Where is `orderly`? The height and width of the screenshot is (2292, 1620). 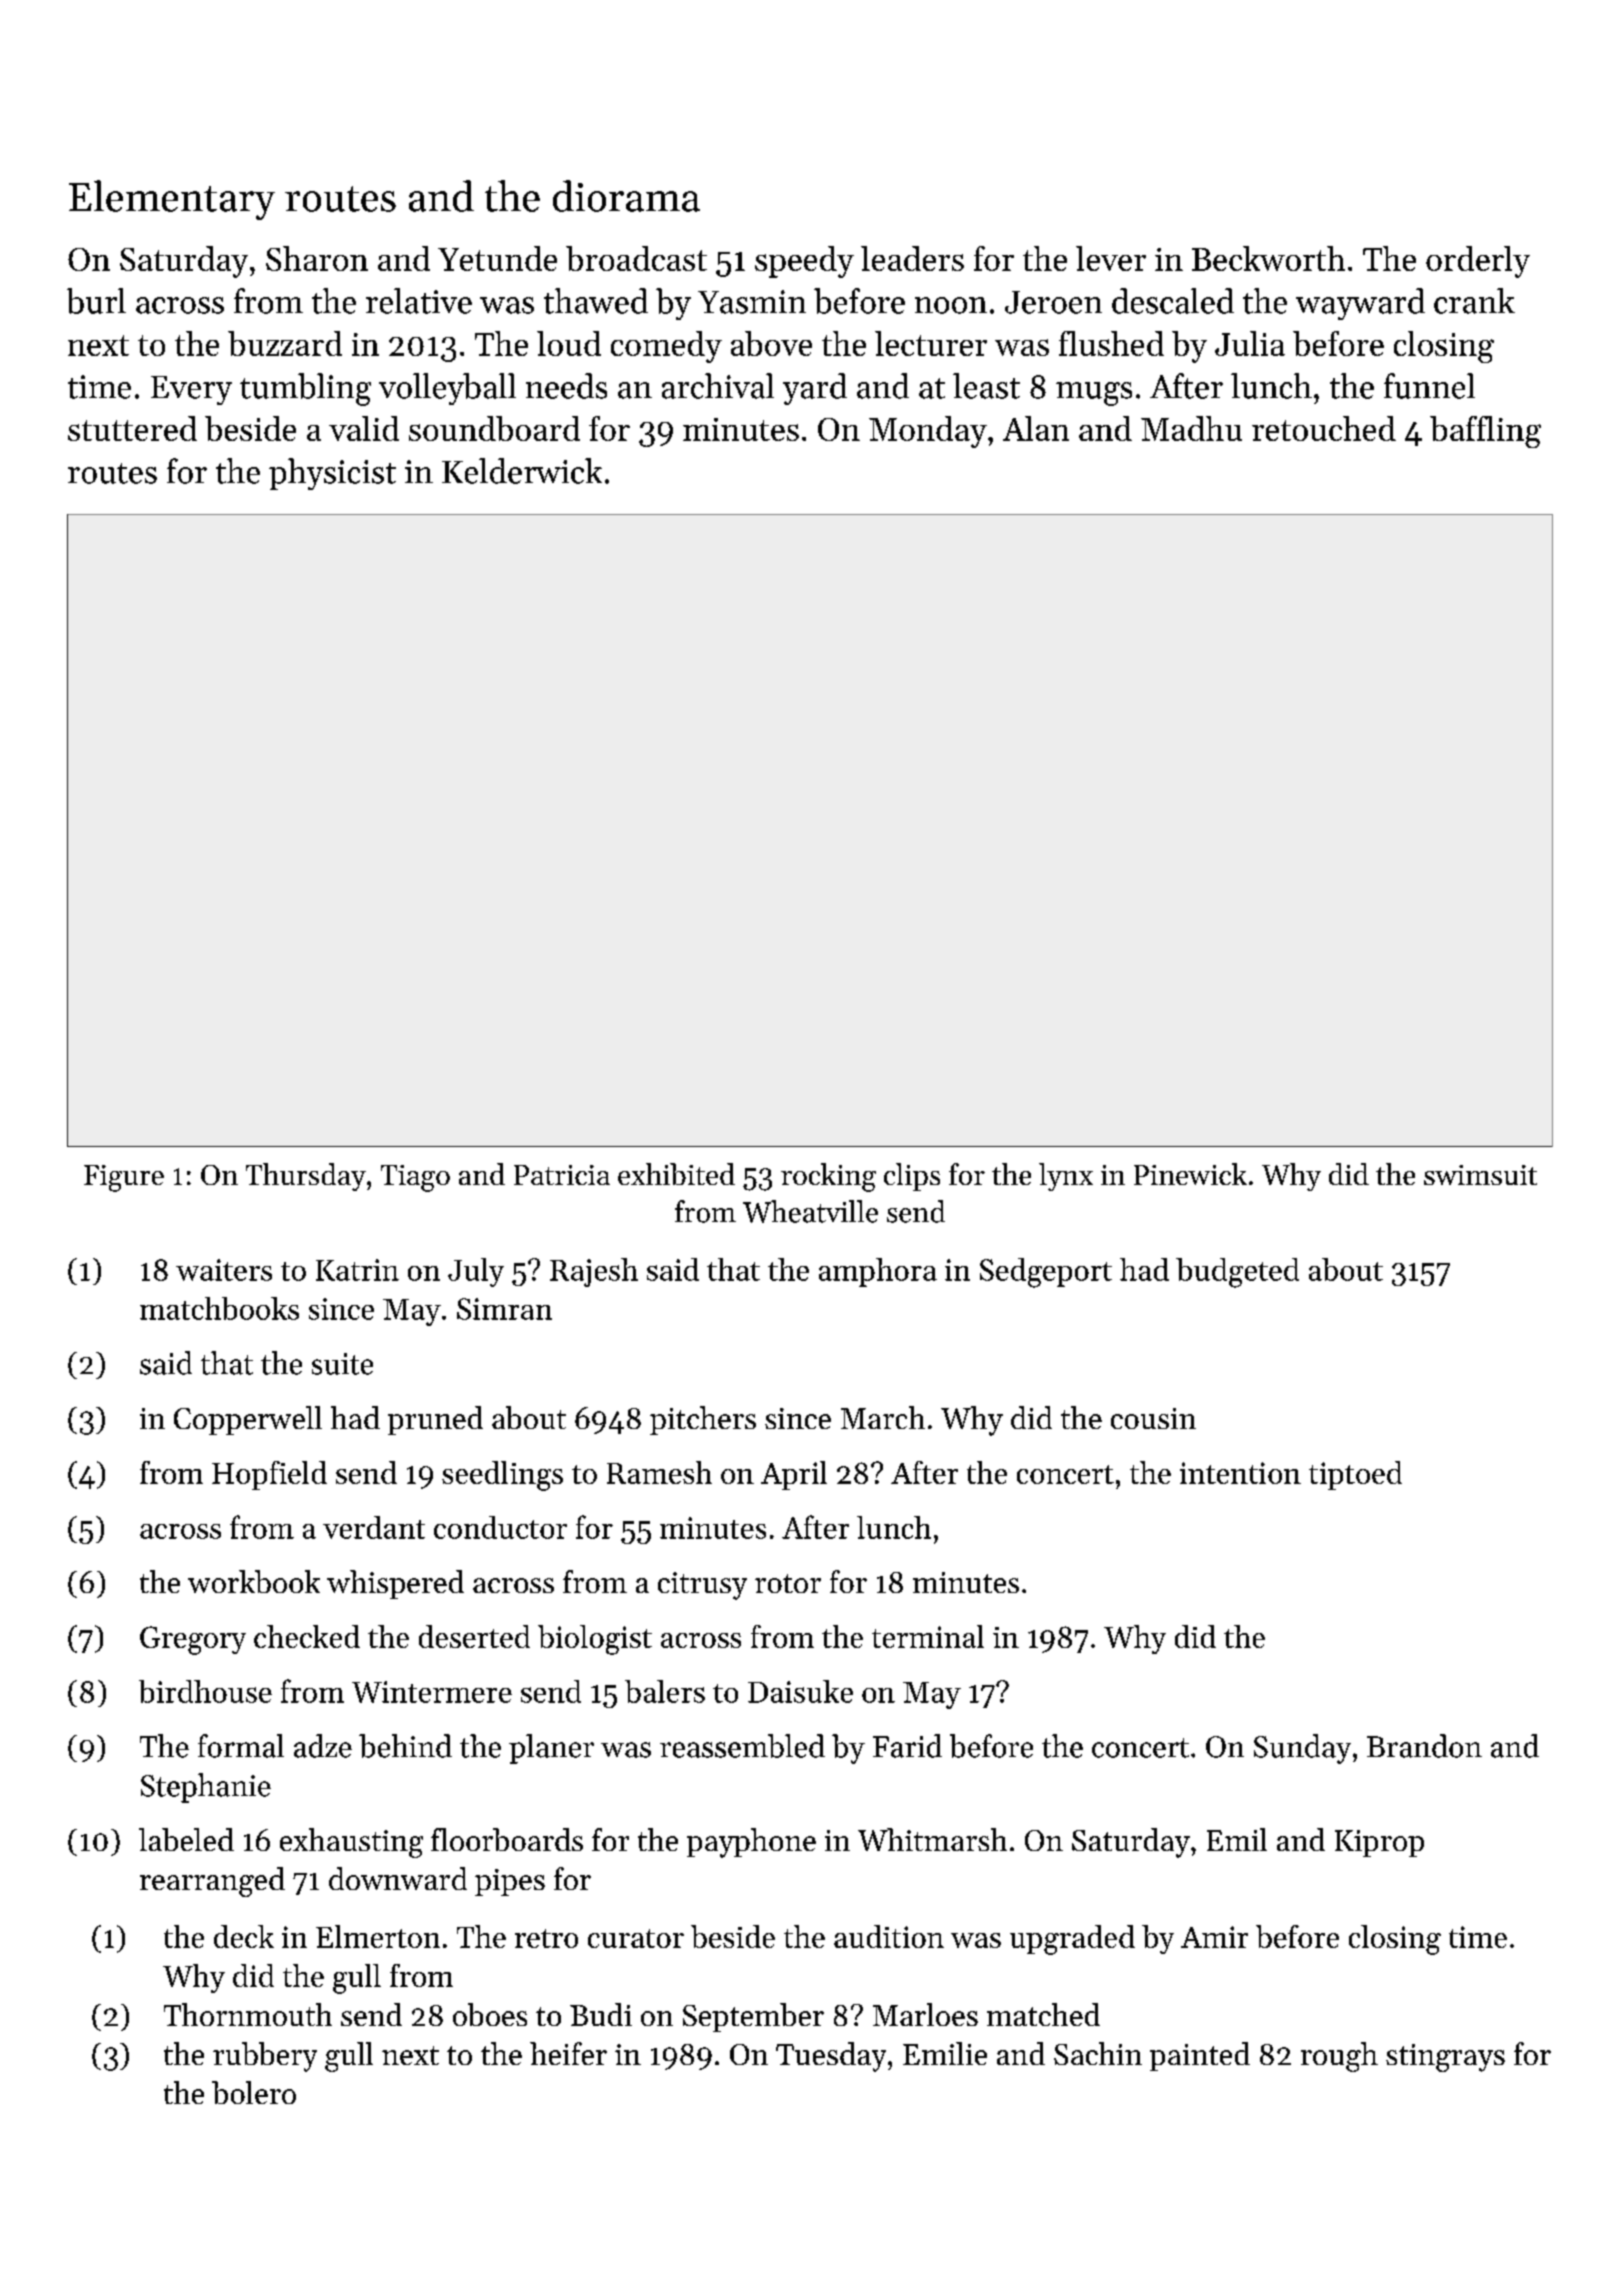
orderly is located at coordinates (1478, 262).
